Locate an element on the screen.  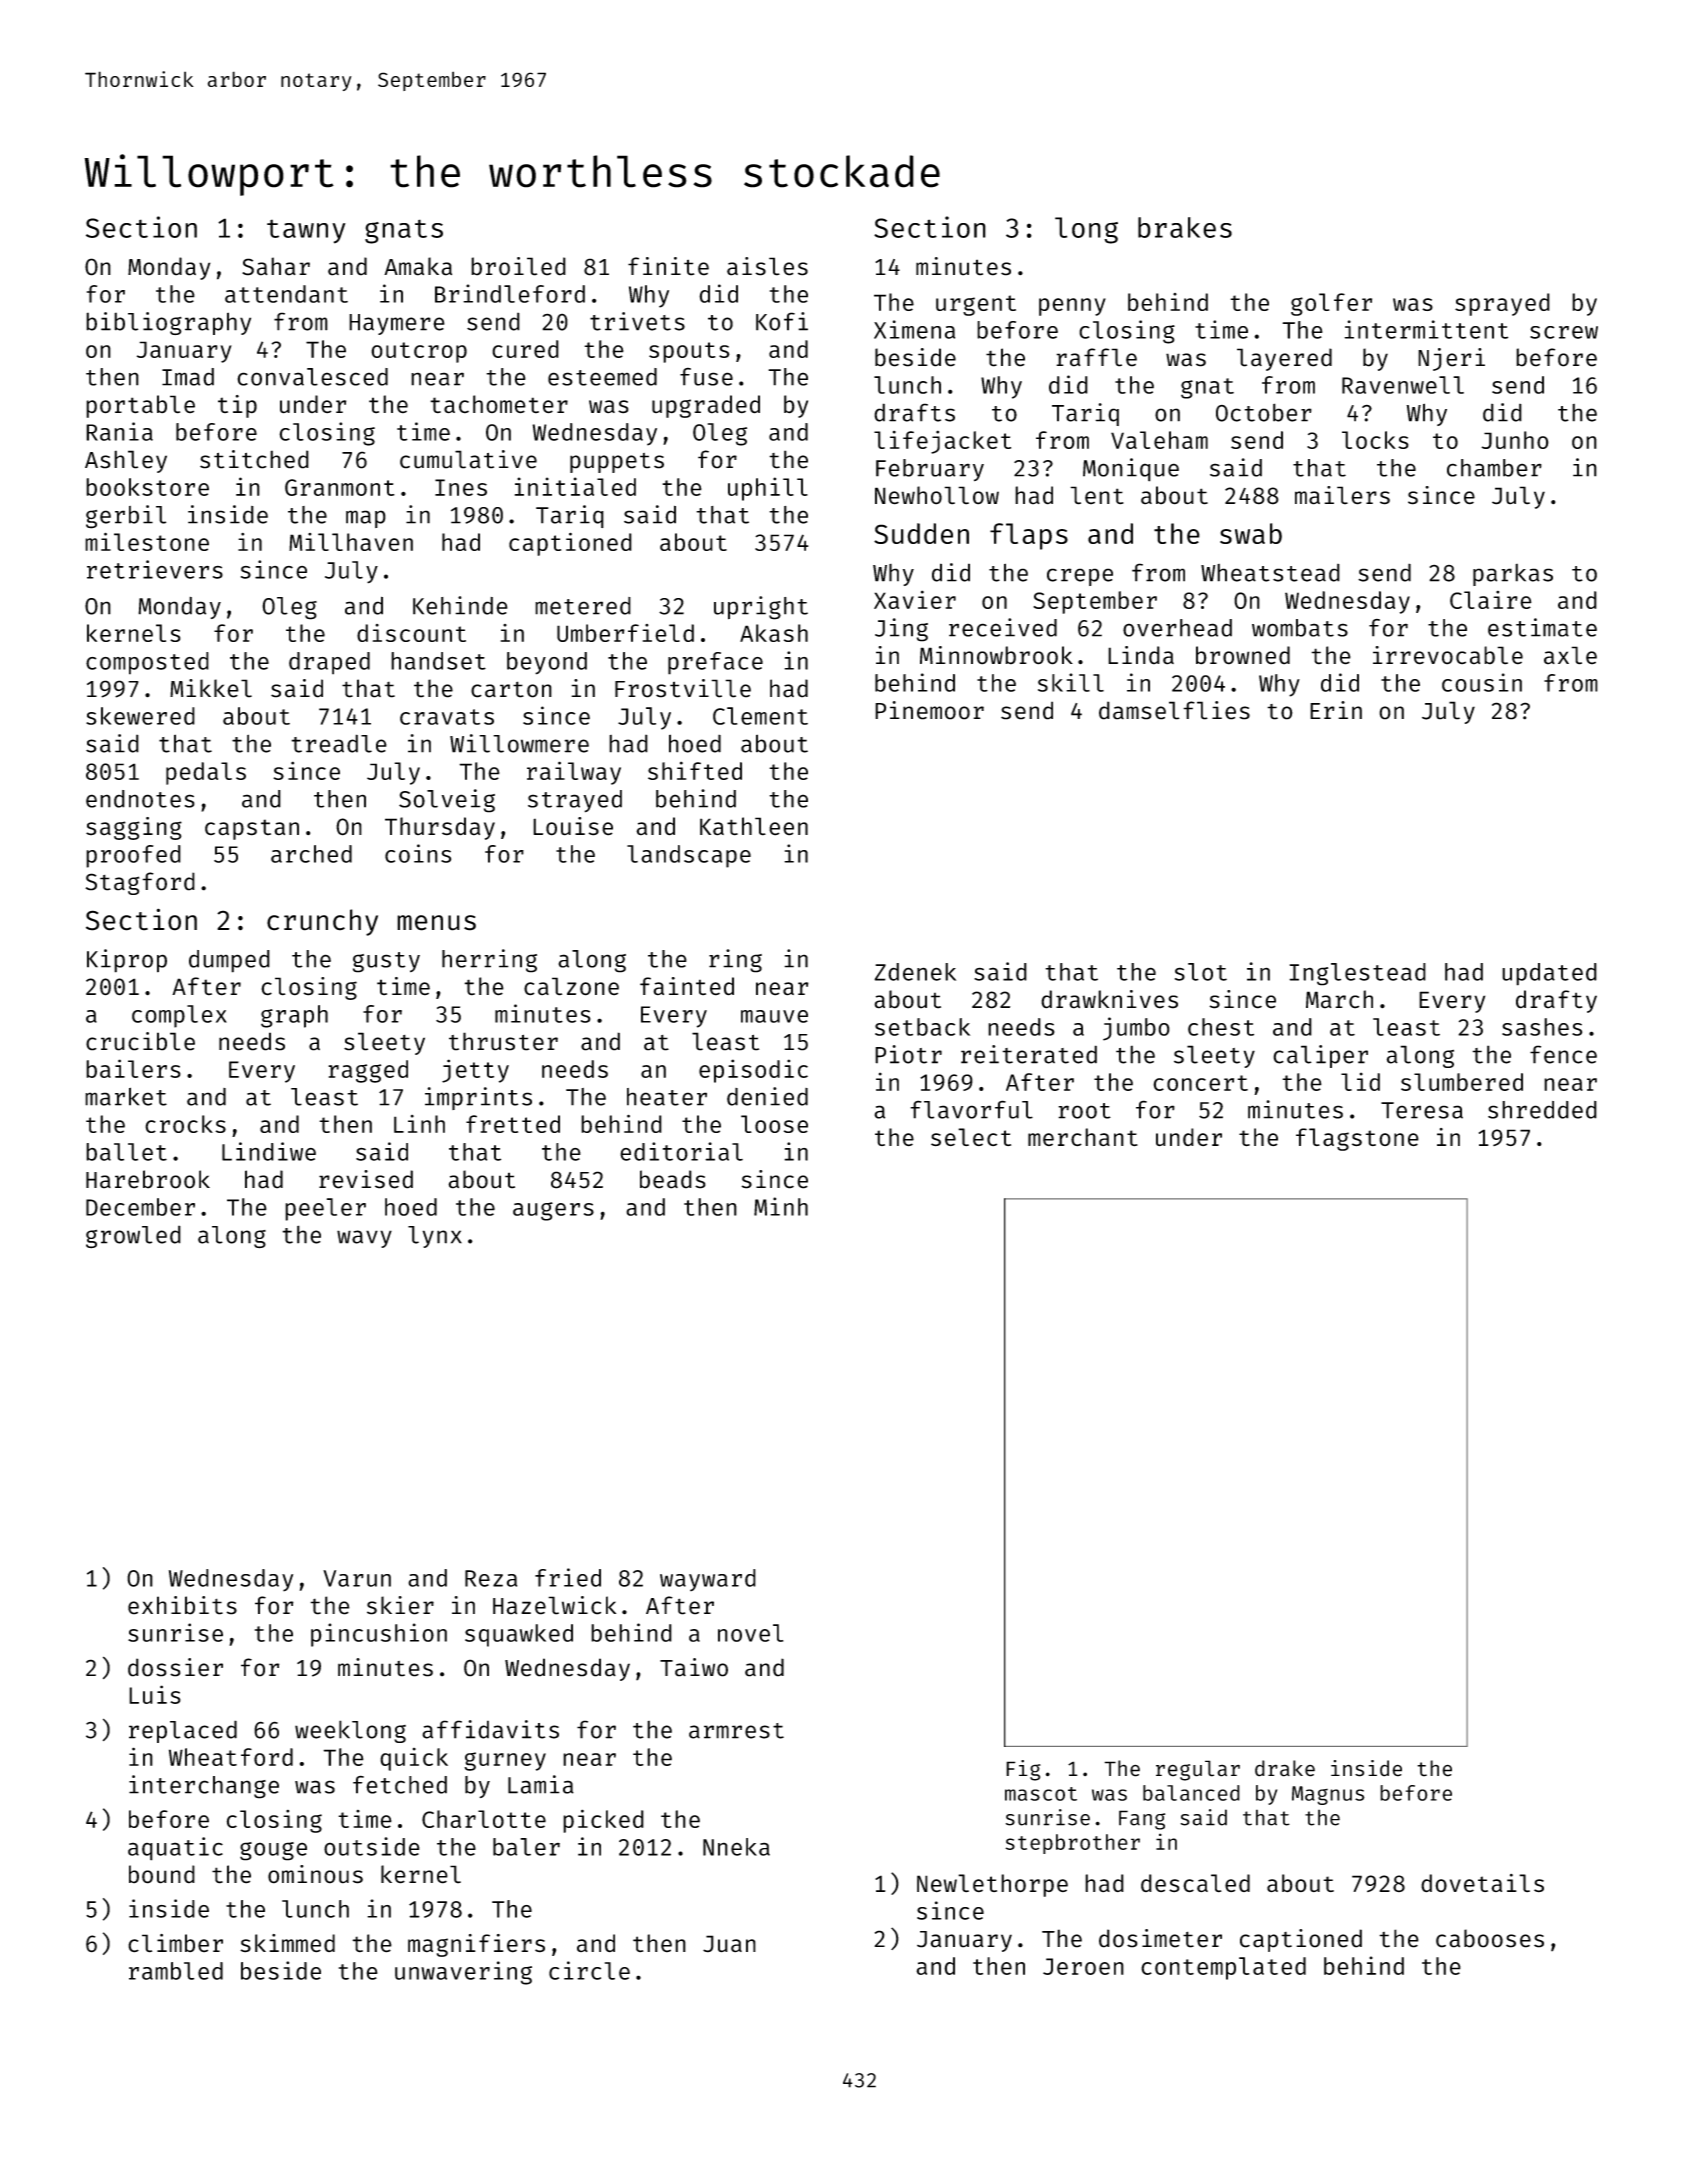
cabooses is located at coordinates (1490, 1938).
